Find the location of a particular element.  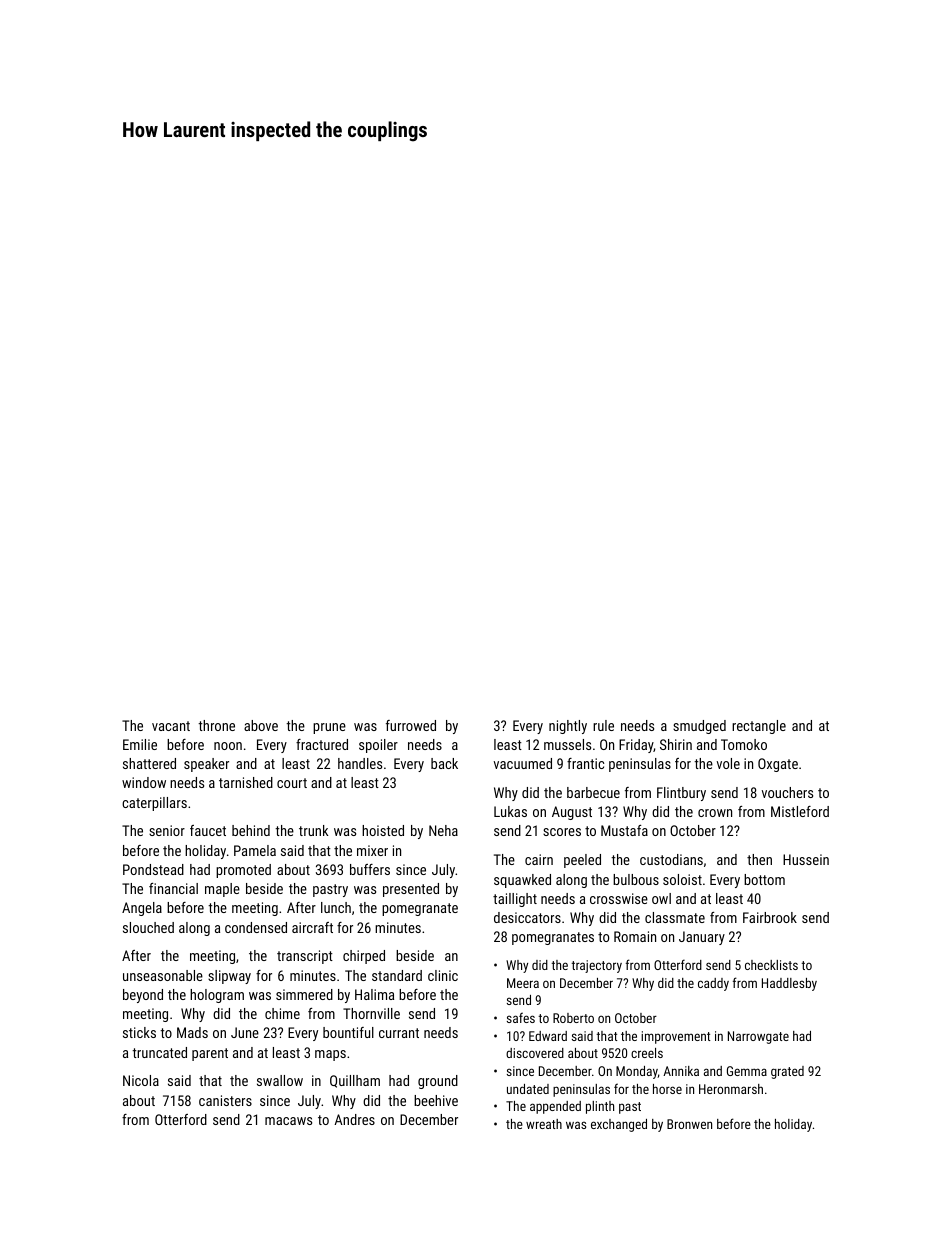

rectangle is located at coordinates (759, 727).
